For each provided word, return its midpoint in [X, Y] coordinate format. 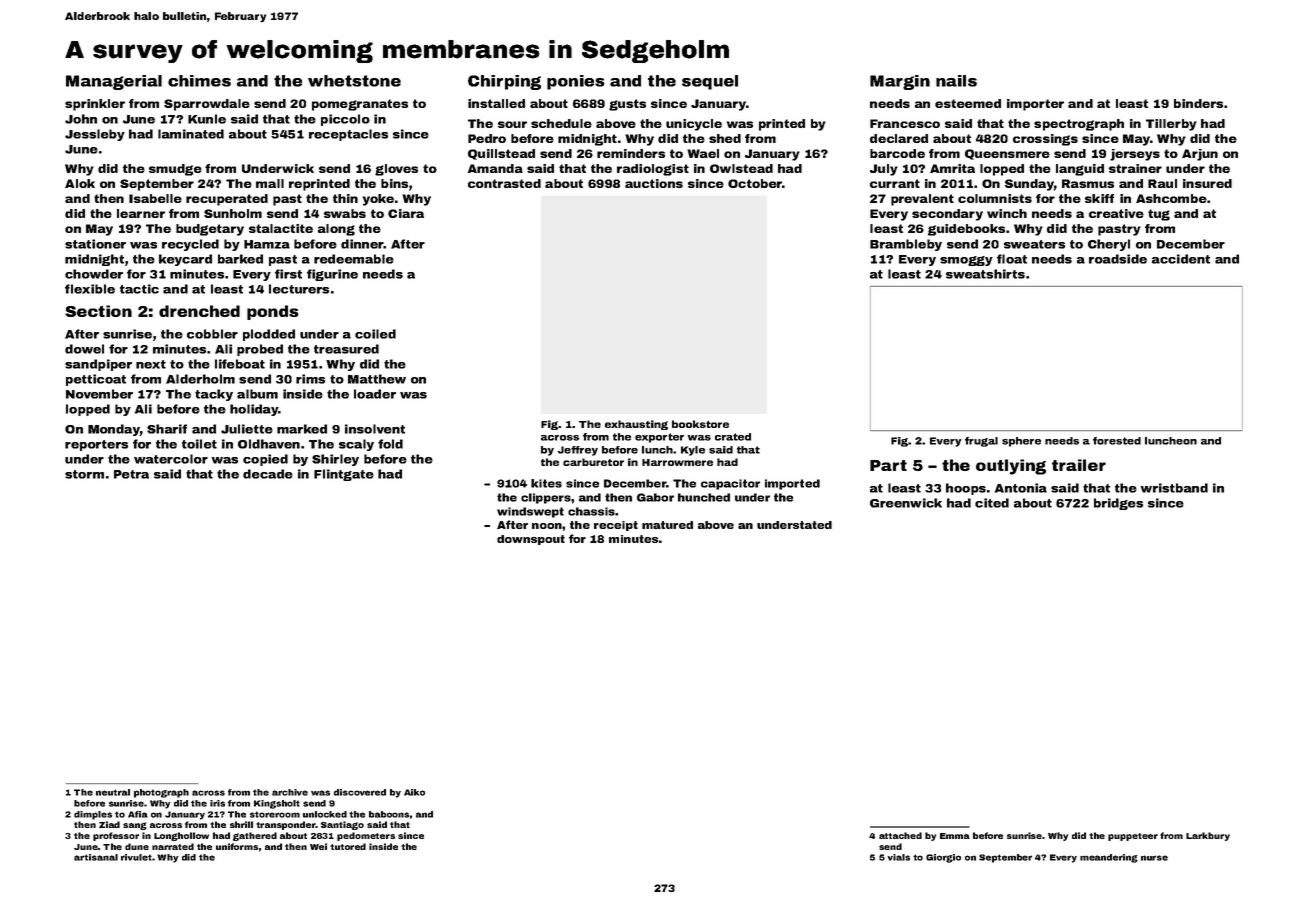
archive [290, 792]
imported [792, 484]
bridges [1118, 504]
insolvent [375, 429]
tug [1159, 215]
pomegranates [360, 105]
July [884, 170]
